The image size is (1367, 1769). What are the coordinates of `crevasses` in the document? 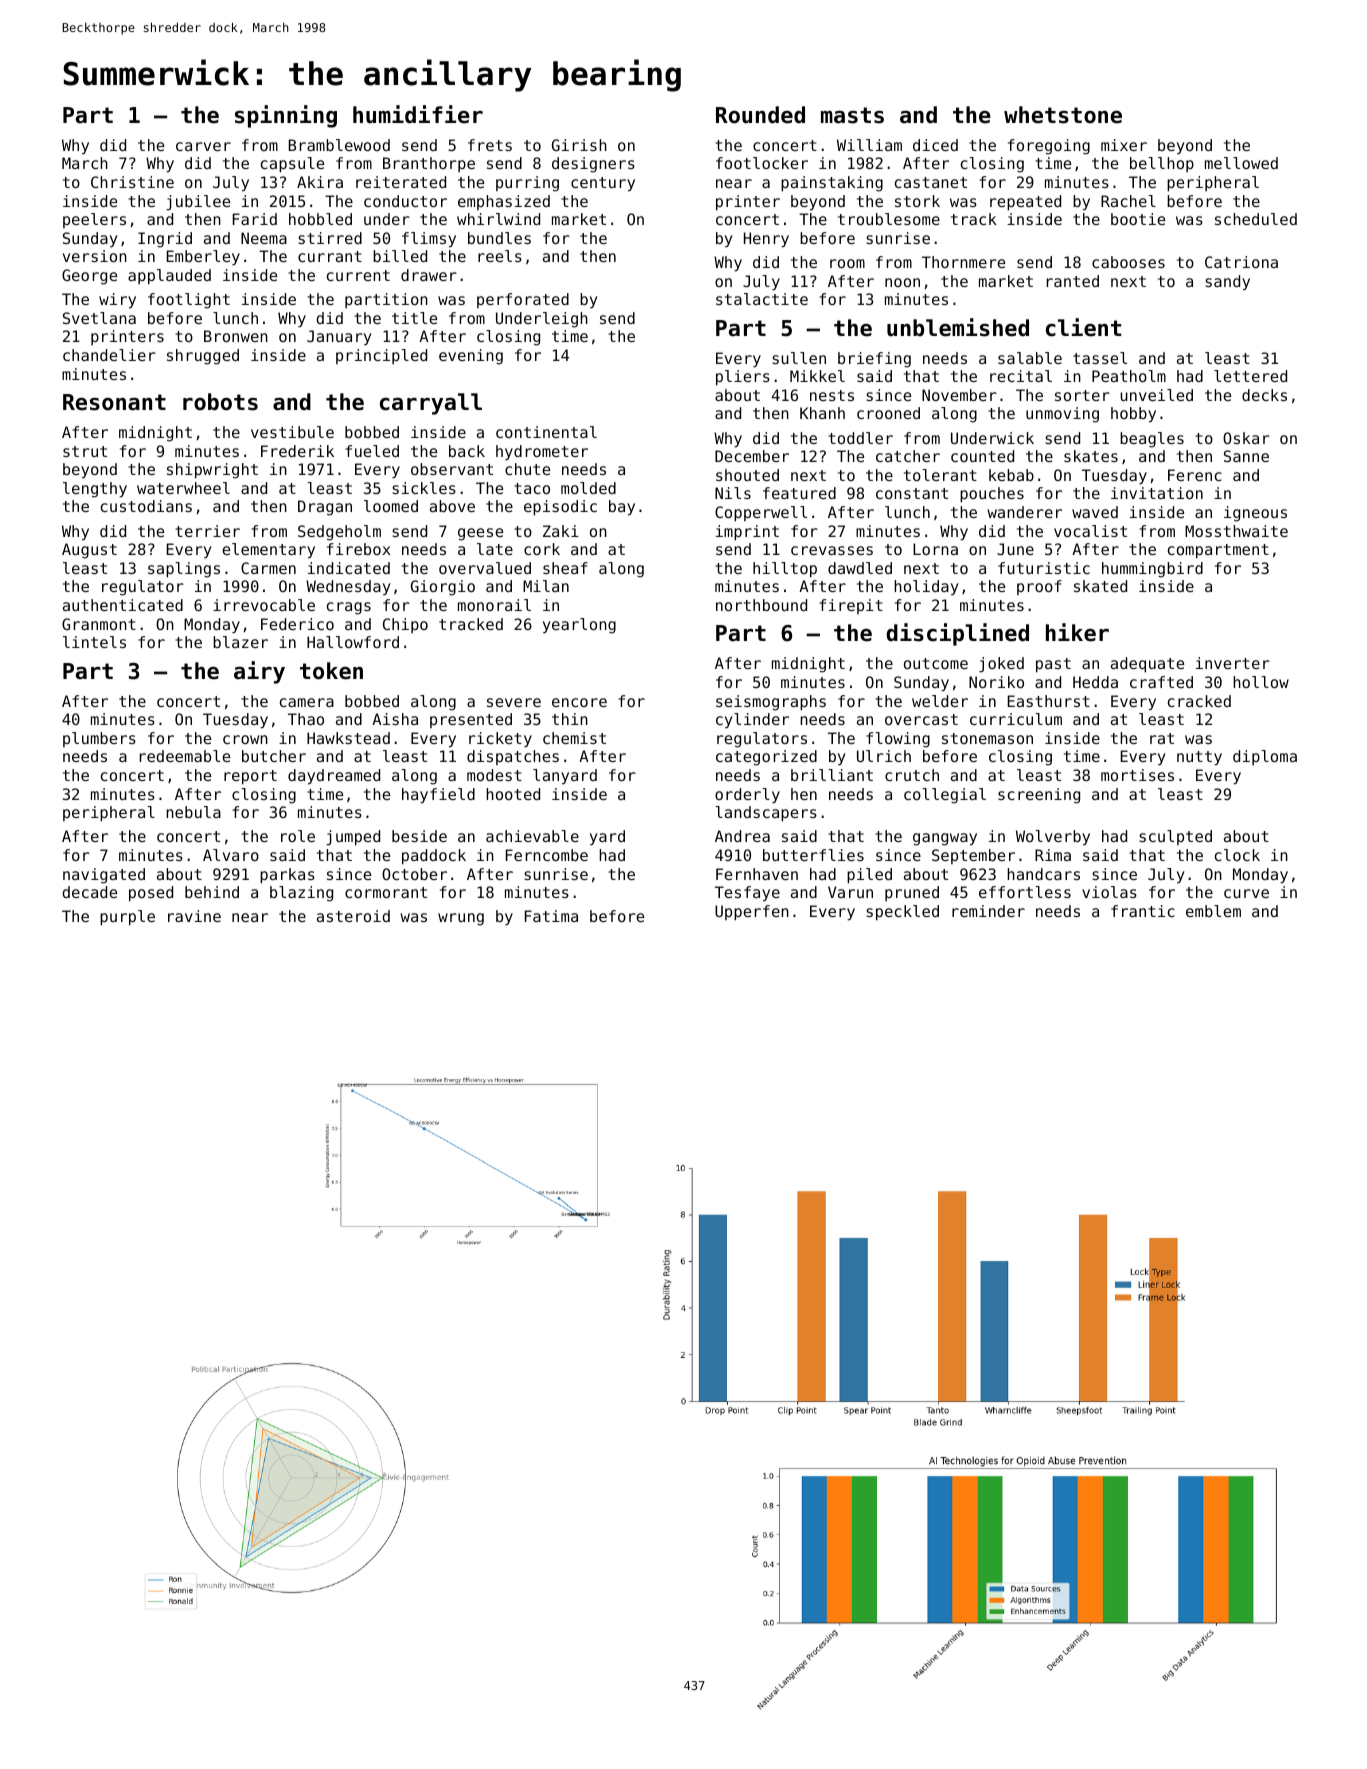 It's located at (832, 550).
